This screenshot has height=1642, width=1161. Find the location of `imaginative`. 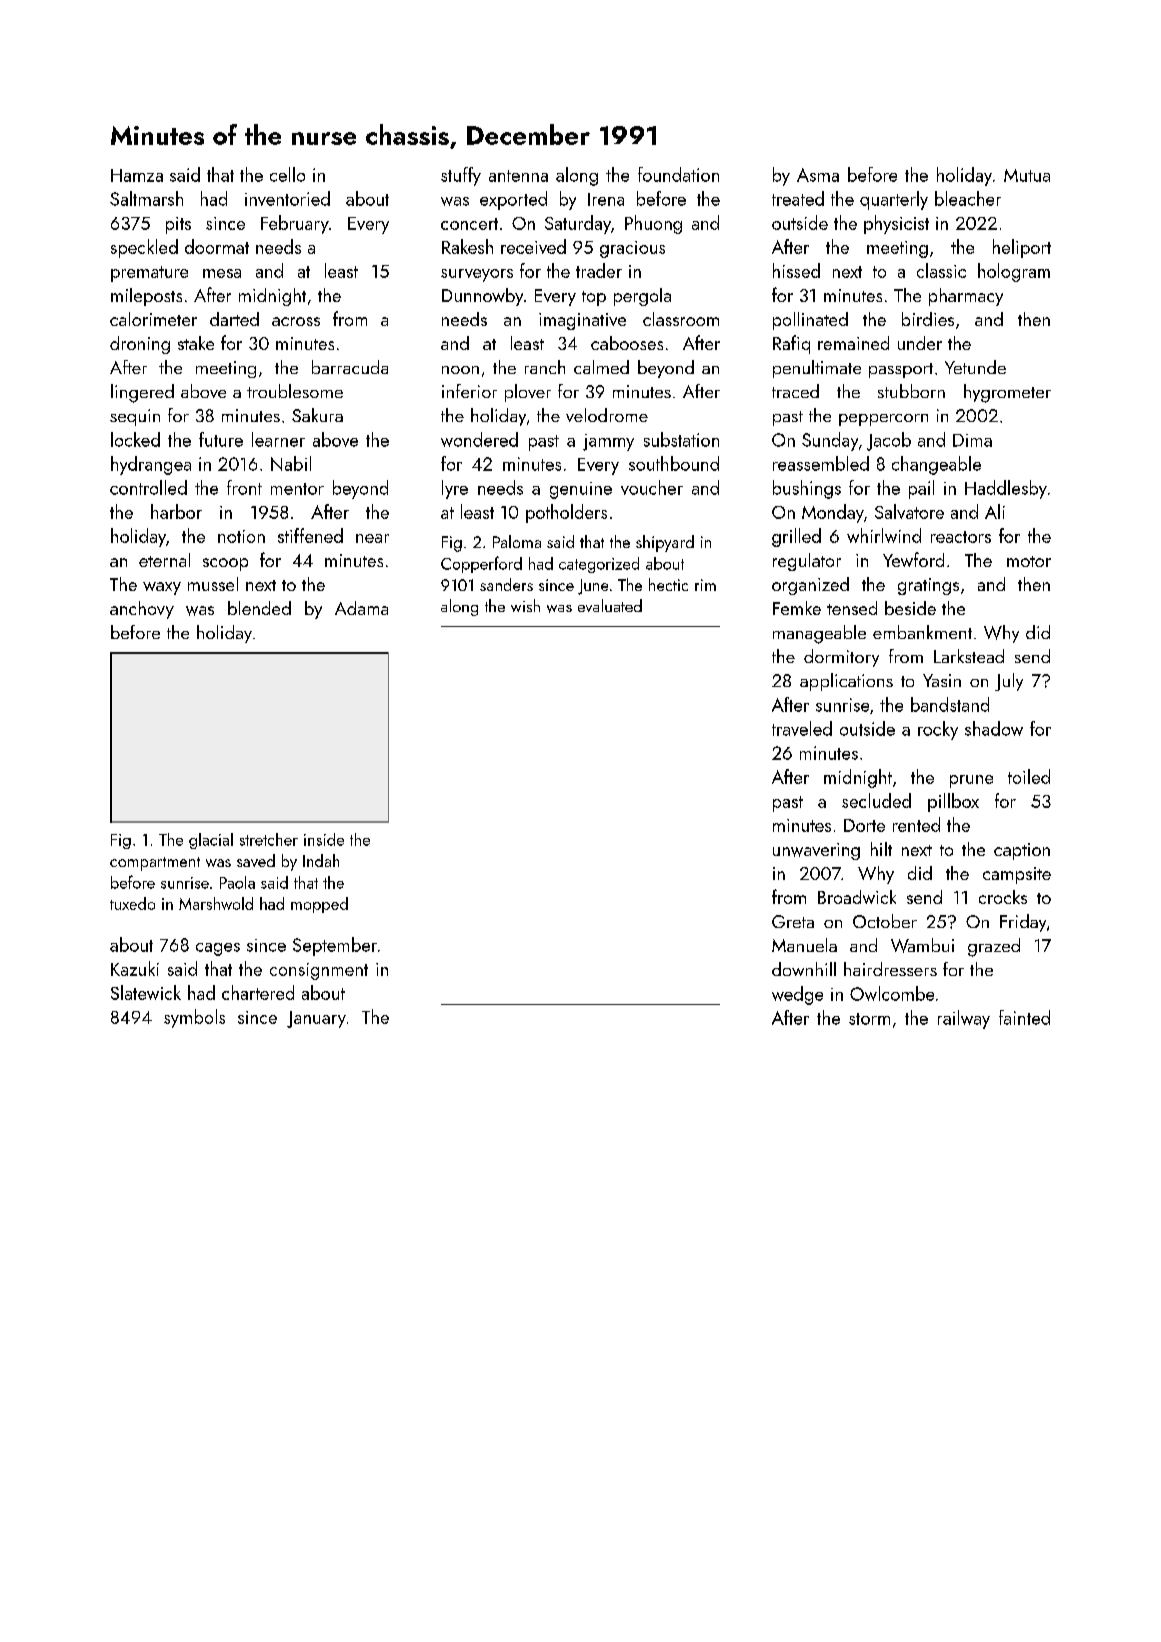

imaginative is located at coordinates (582, 321).
